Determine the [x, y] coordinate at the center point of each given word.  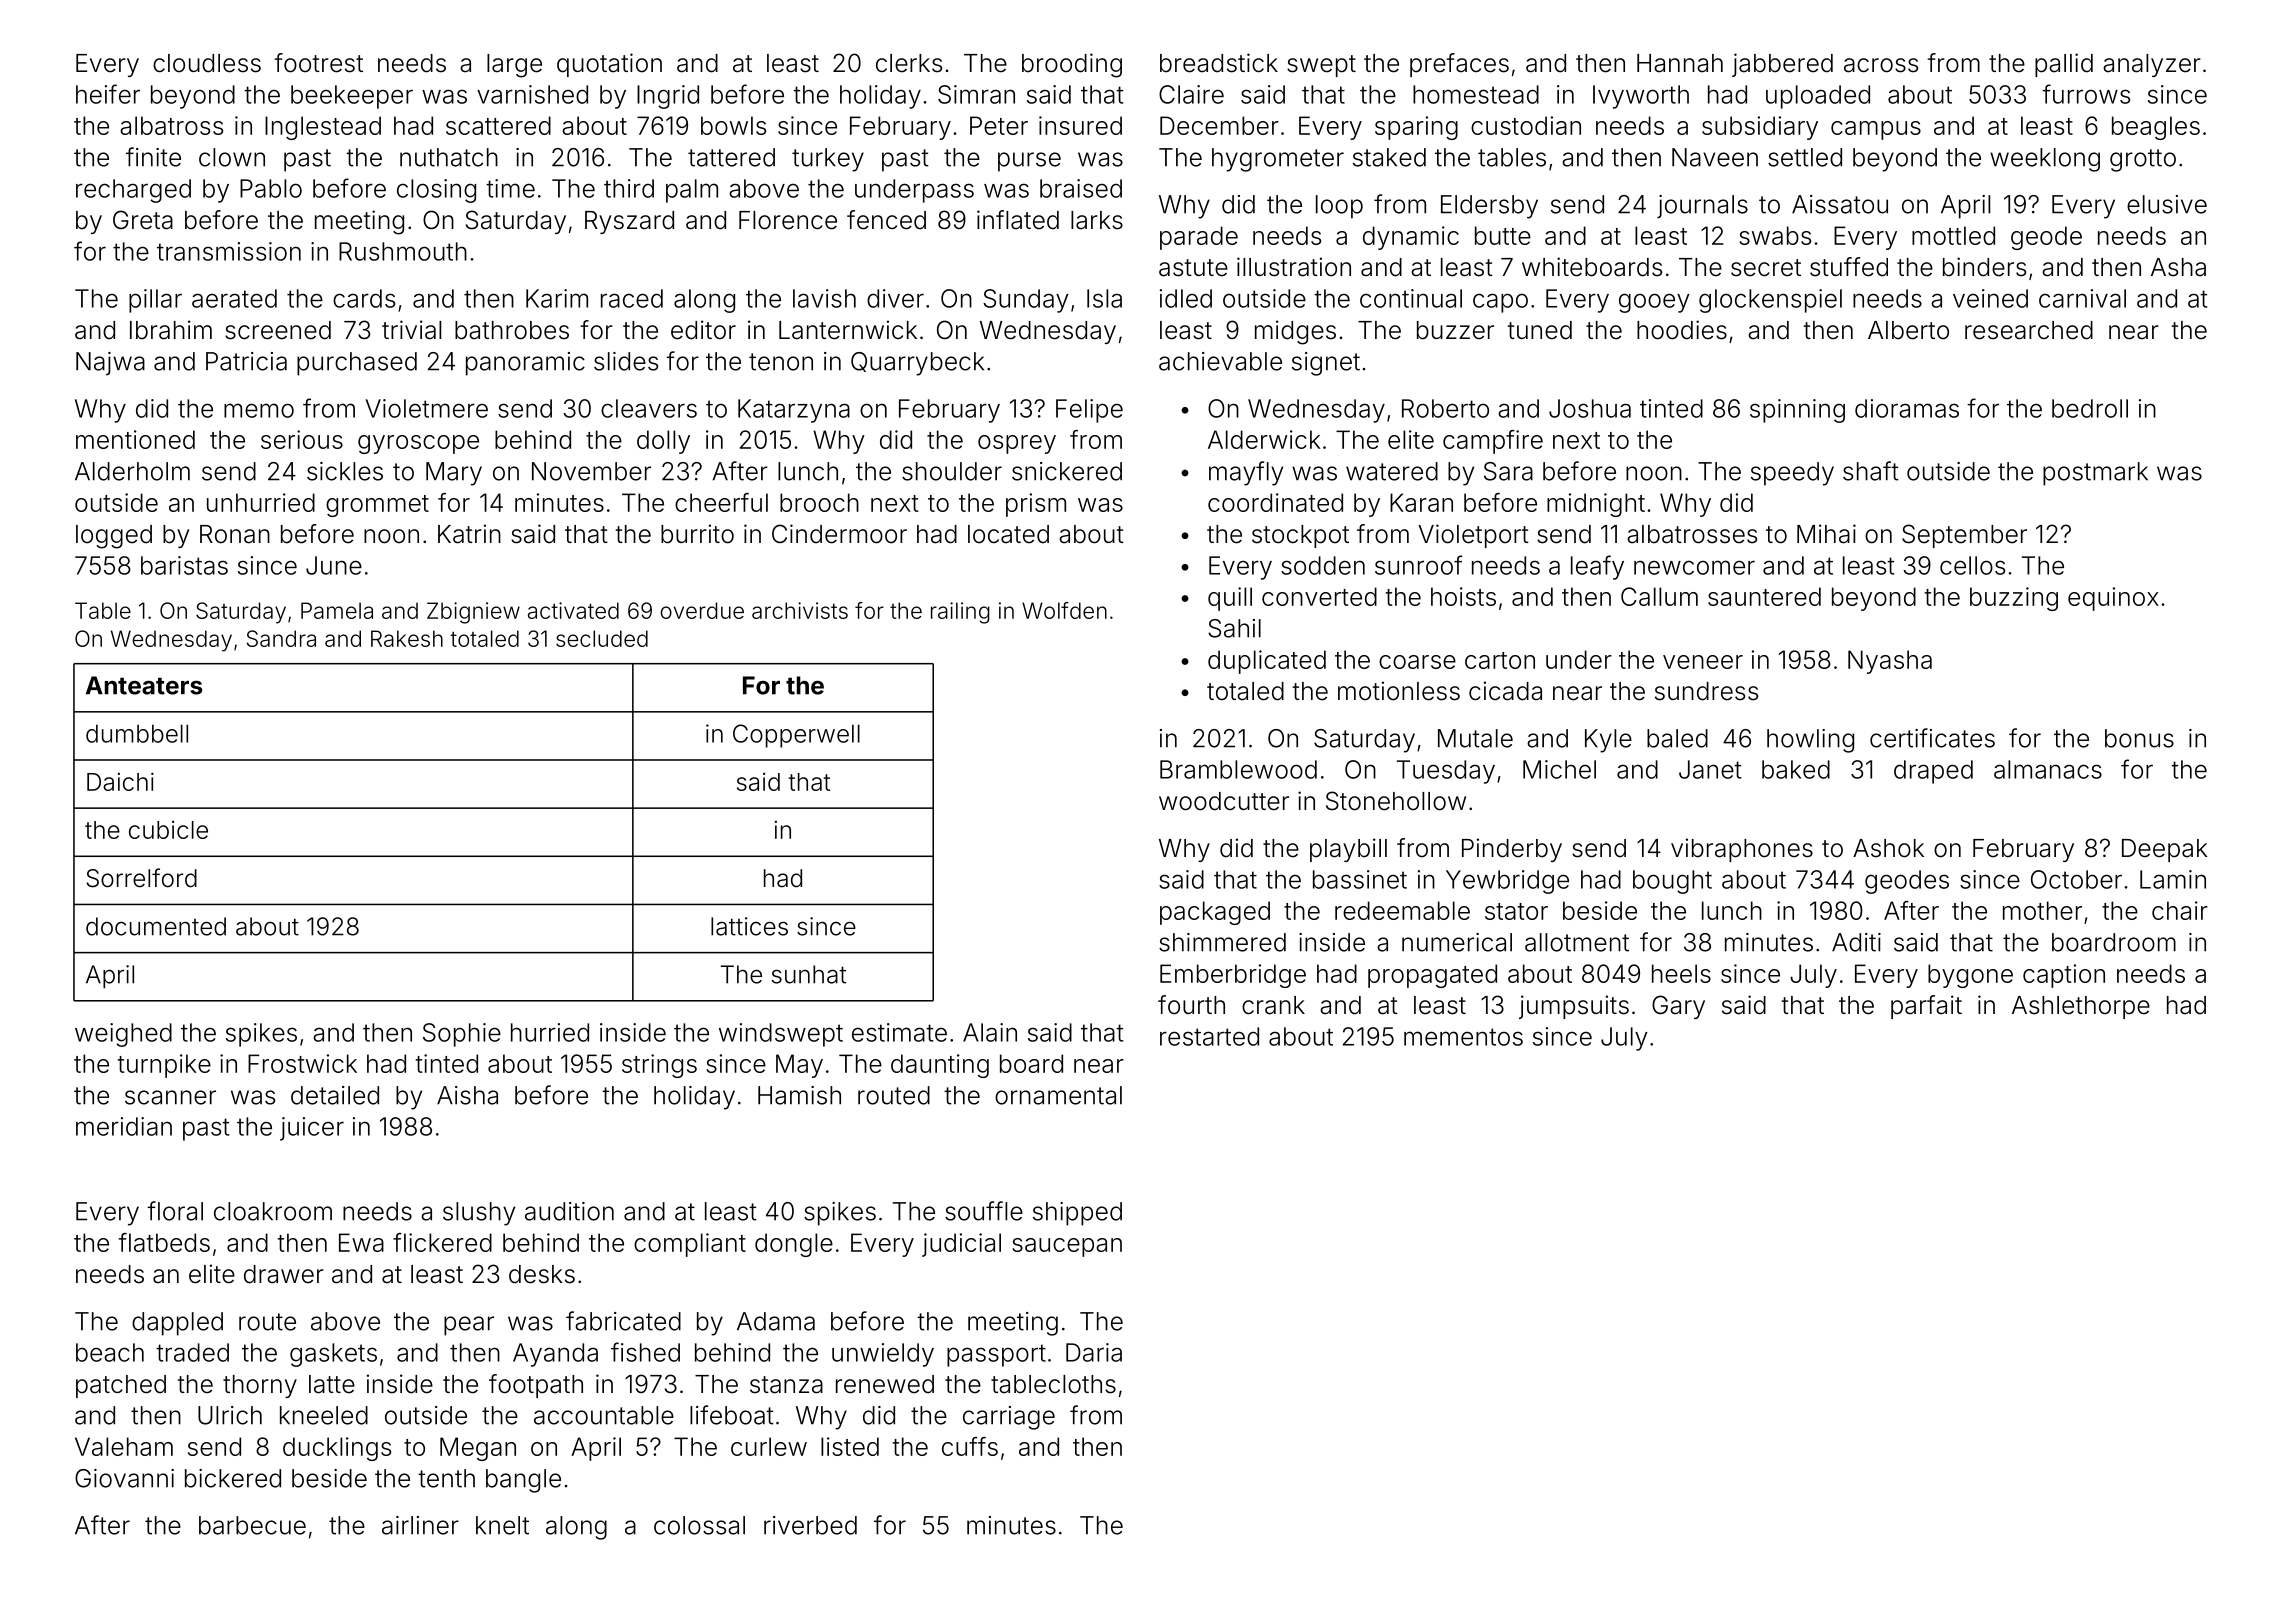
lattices [749, 926]
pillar [155, 301]
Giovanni [124, 1478]
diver [895, 298]
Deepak [2165, 850]
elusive [2167, 204]
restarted [1209, 1036]
